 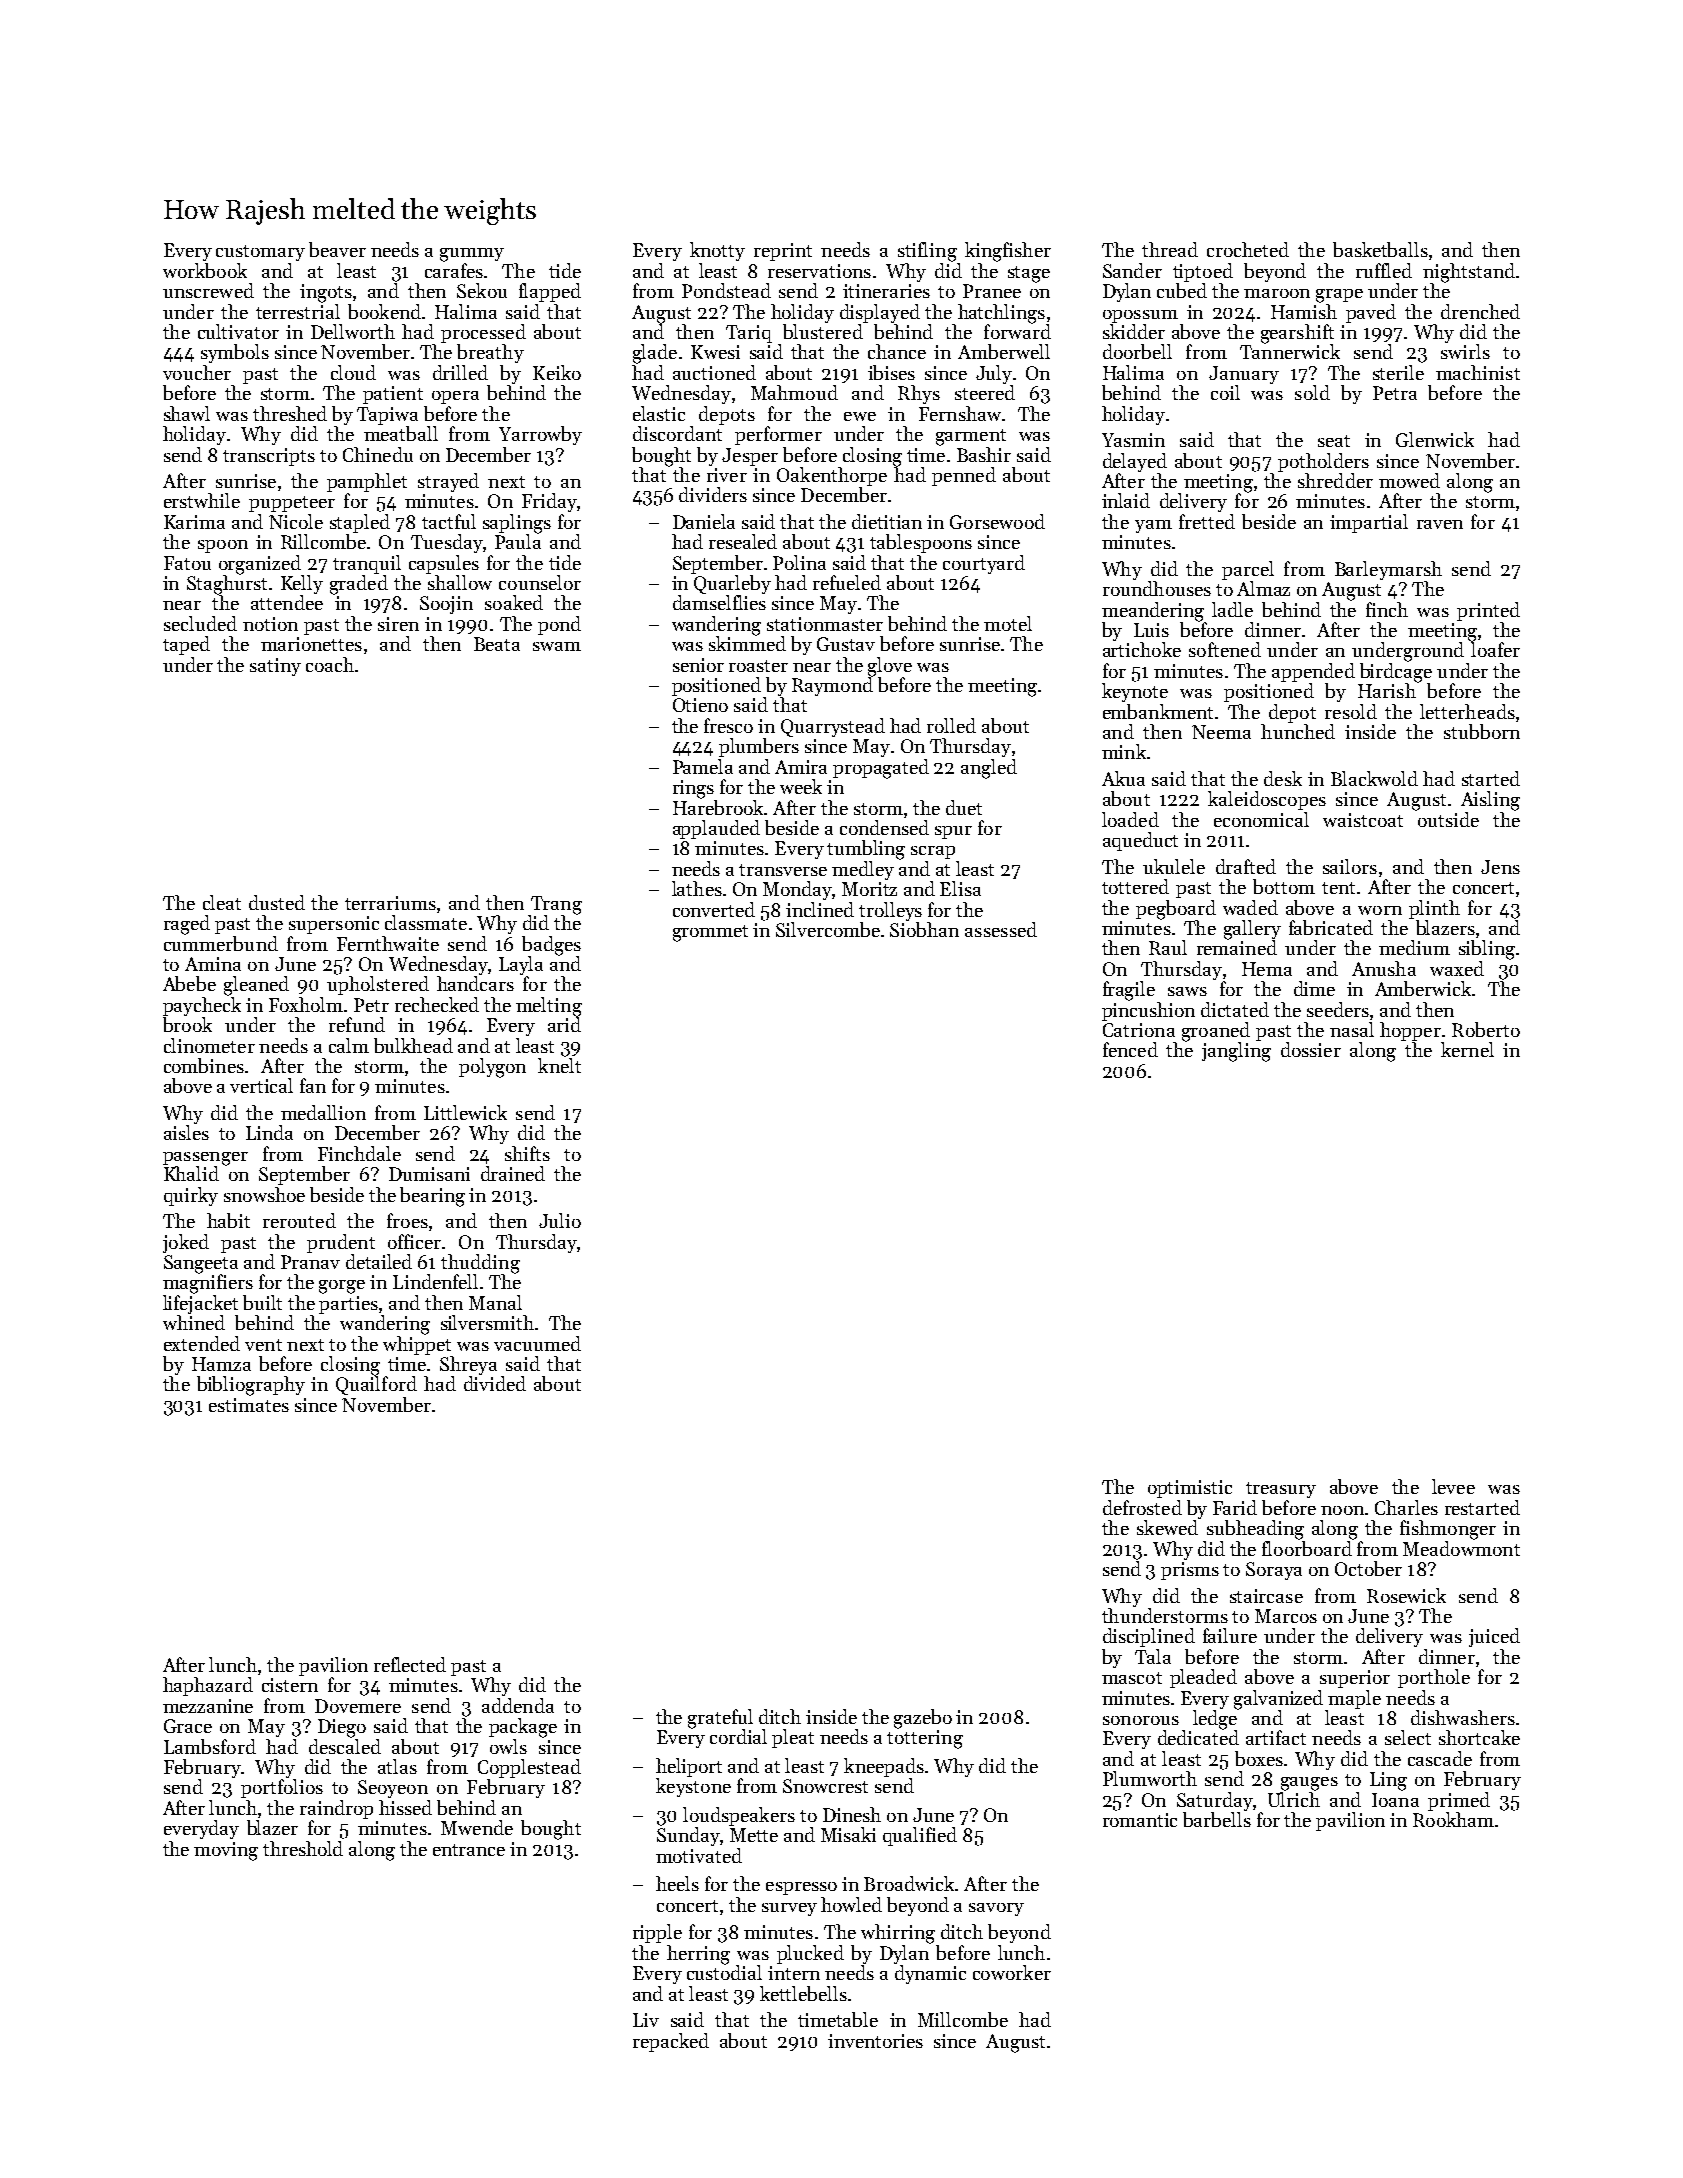 What do you see at coordinates (828, 929) in the screenshot?
I see `Silvercombe` at bounding box center [828, 929].
